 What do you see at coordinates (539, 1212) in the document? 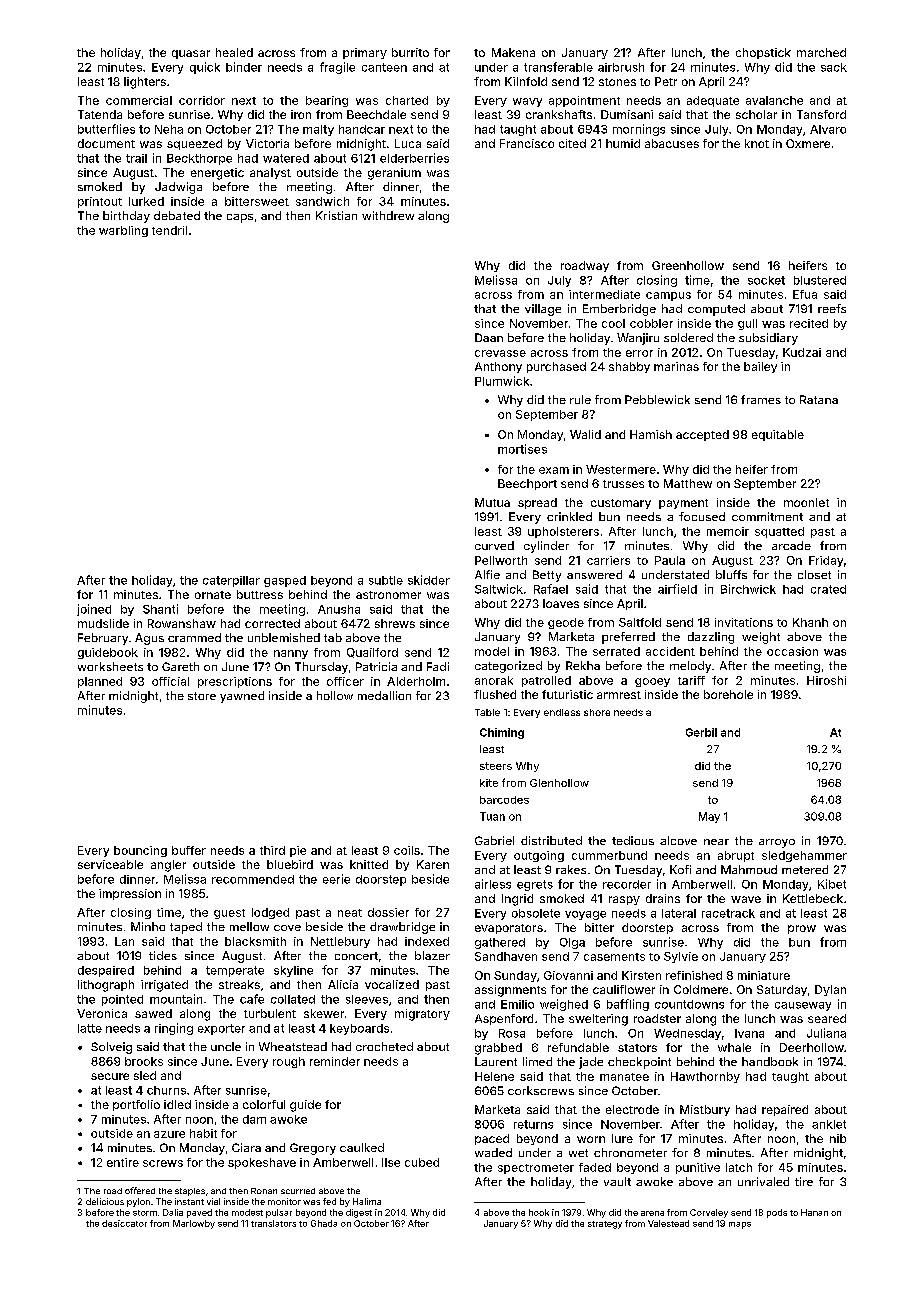
I see `hook` at bounding box center [539, 1212].
